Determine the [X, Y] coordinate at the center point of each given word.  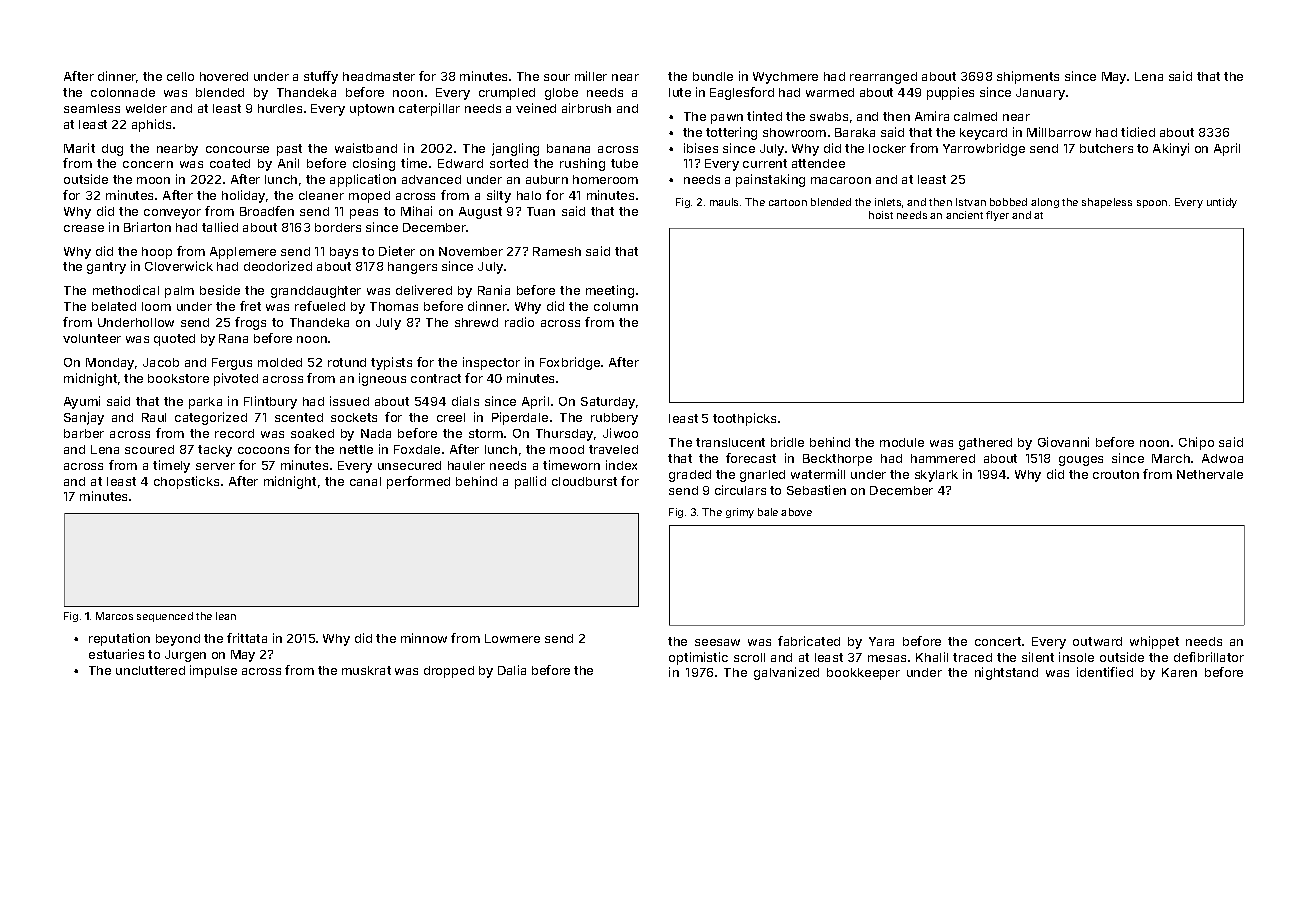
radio [519, 322]
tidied [1138, 132]
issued [349, 401]
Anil [288, 163]
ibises [701, 148]
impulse [213, 671]
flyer [997, 216]
